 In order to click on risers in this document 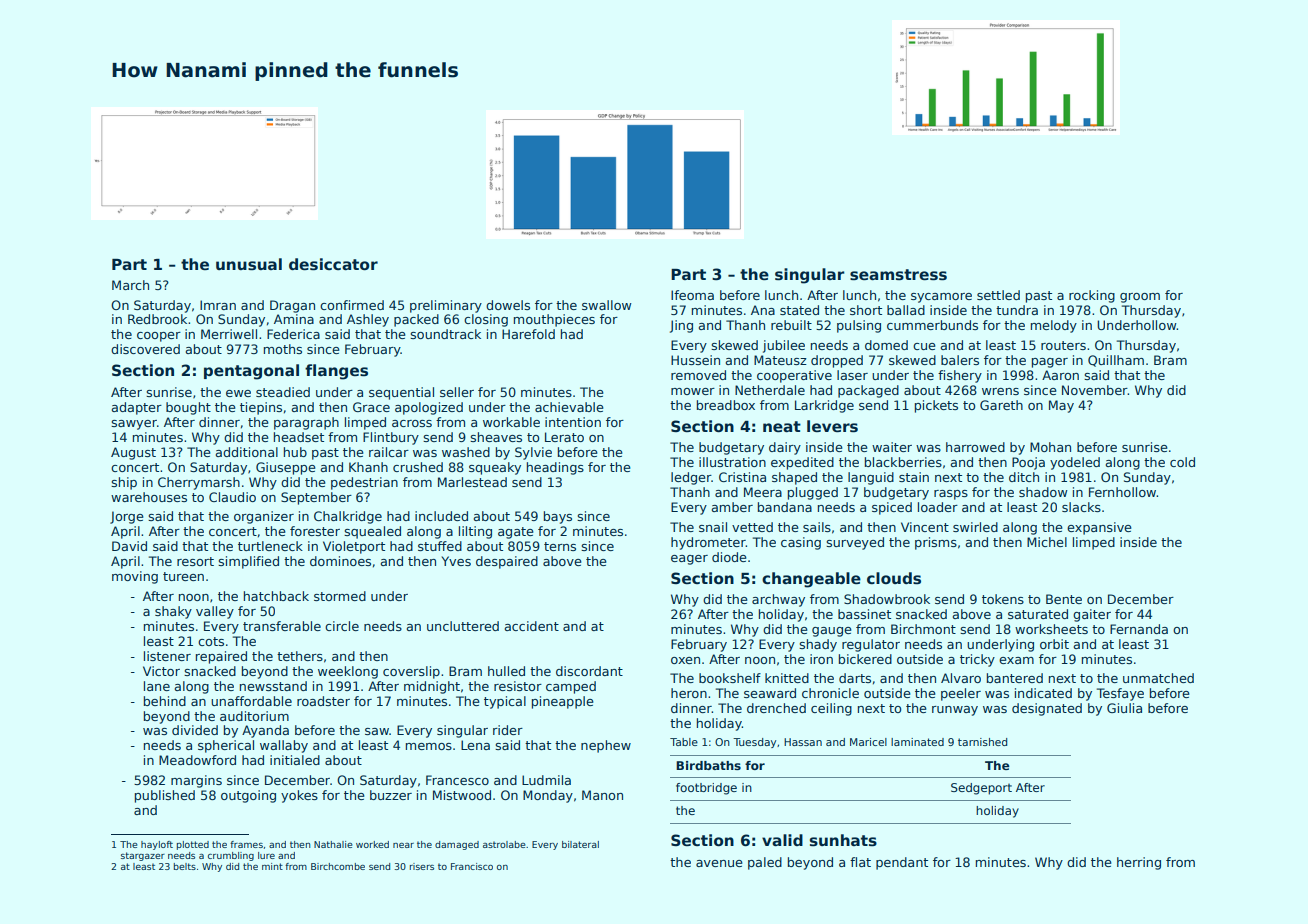, I will do `click(422, 866)`.
